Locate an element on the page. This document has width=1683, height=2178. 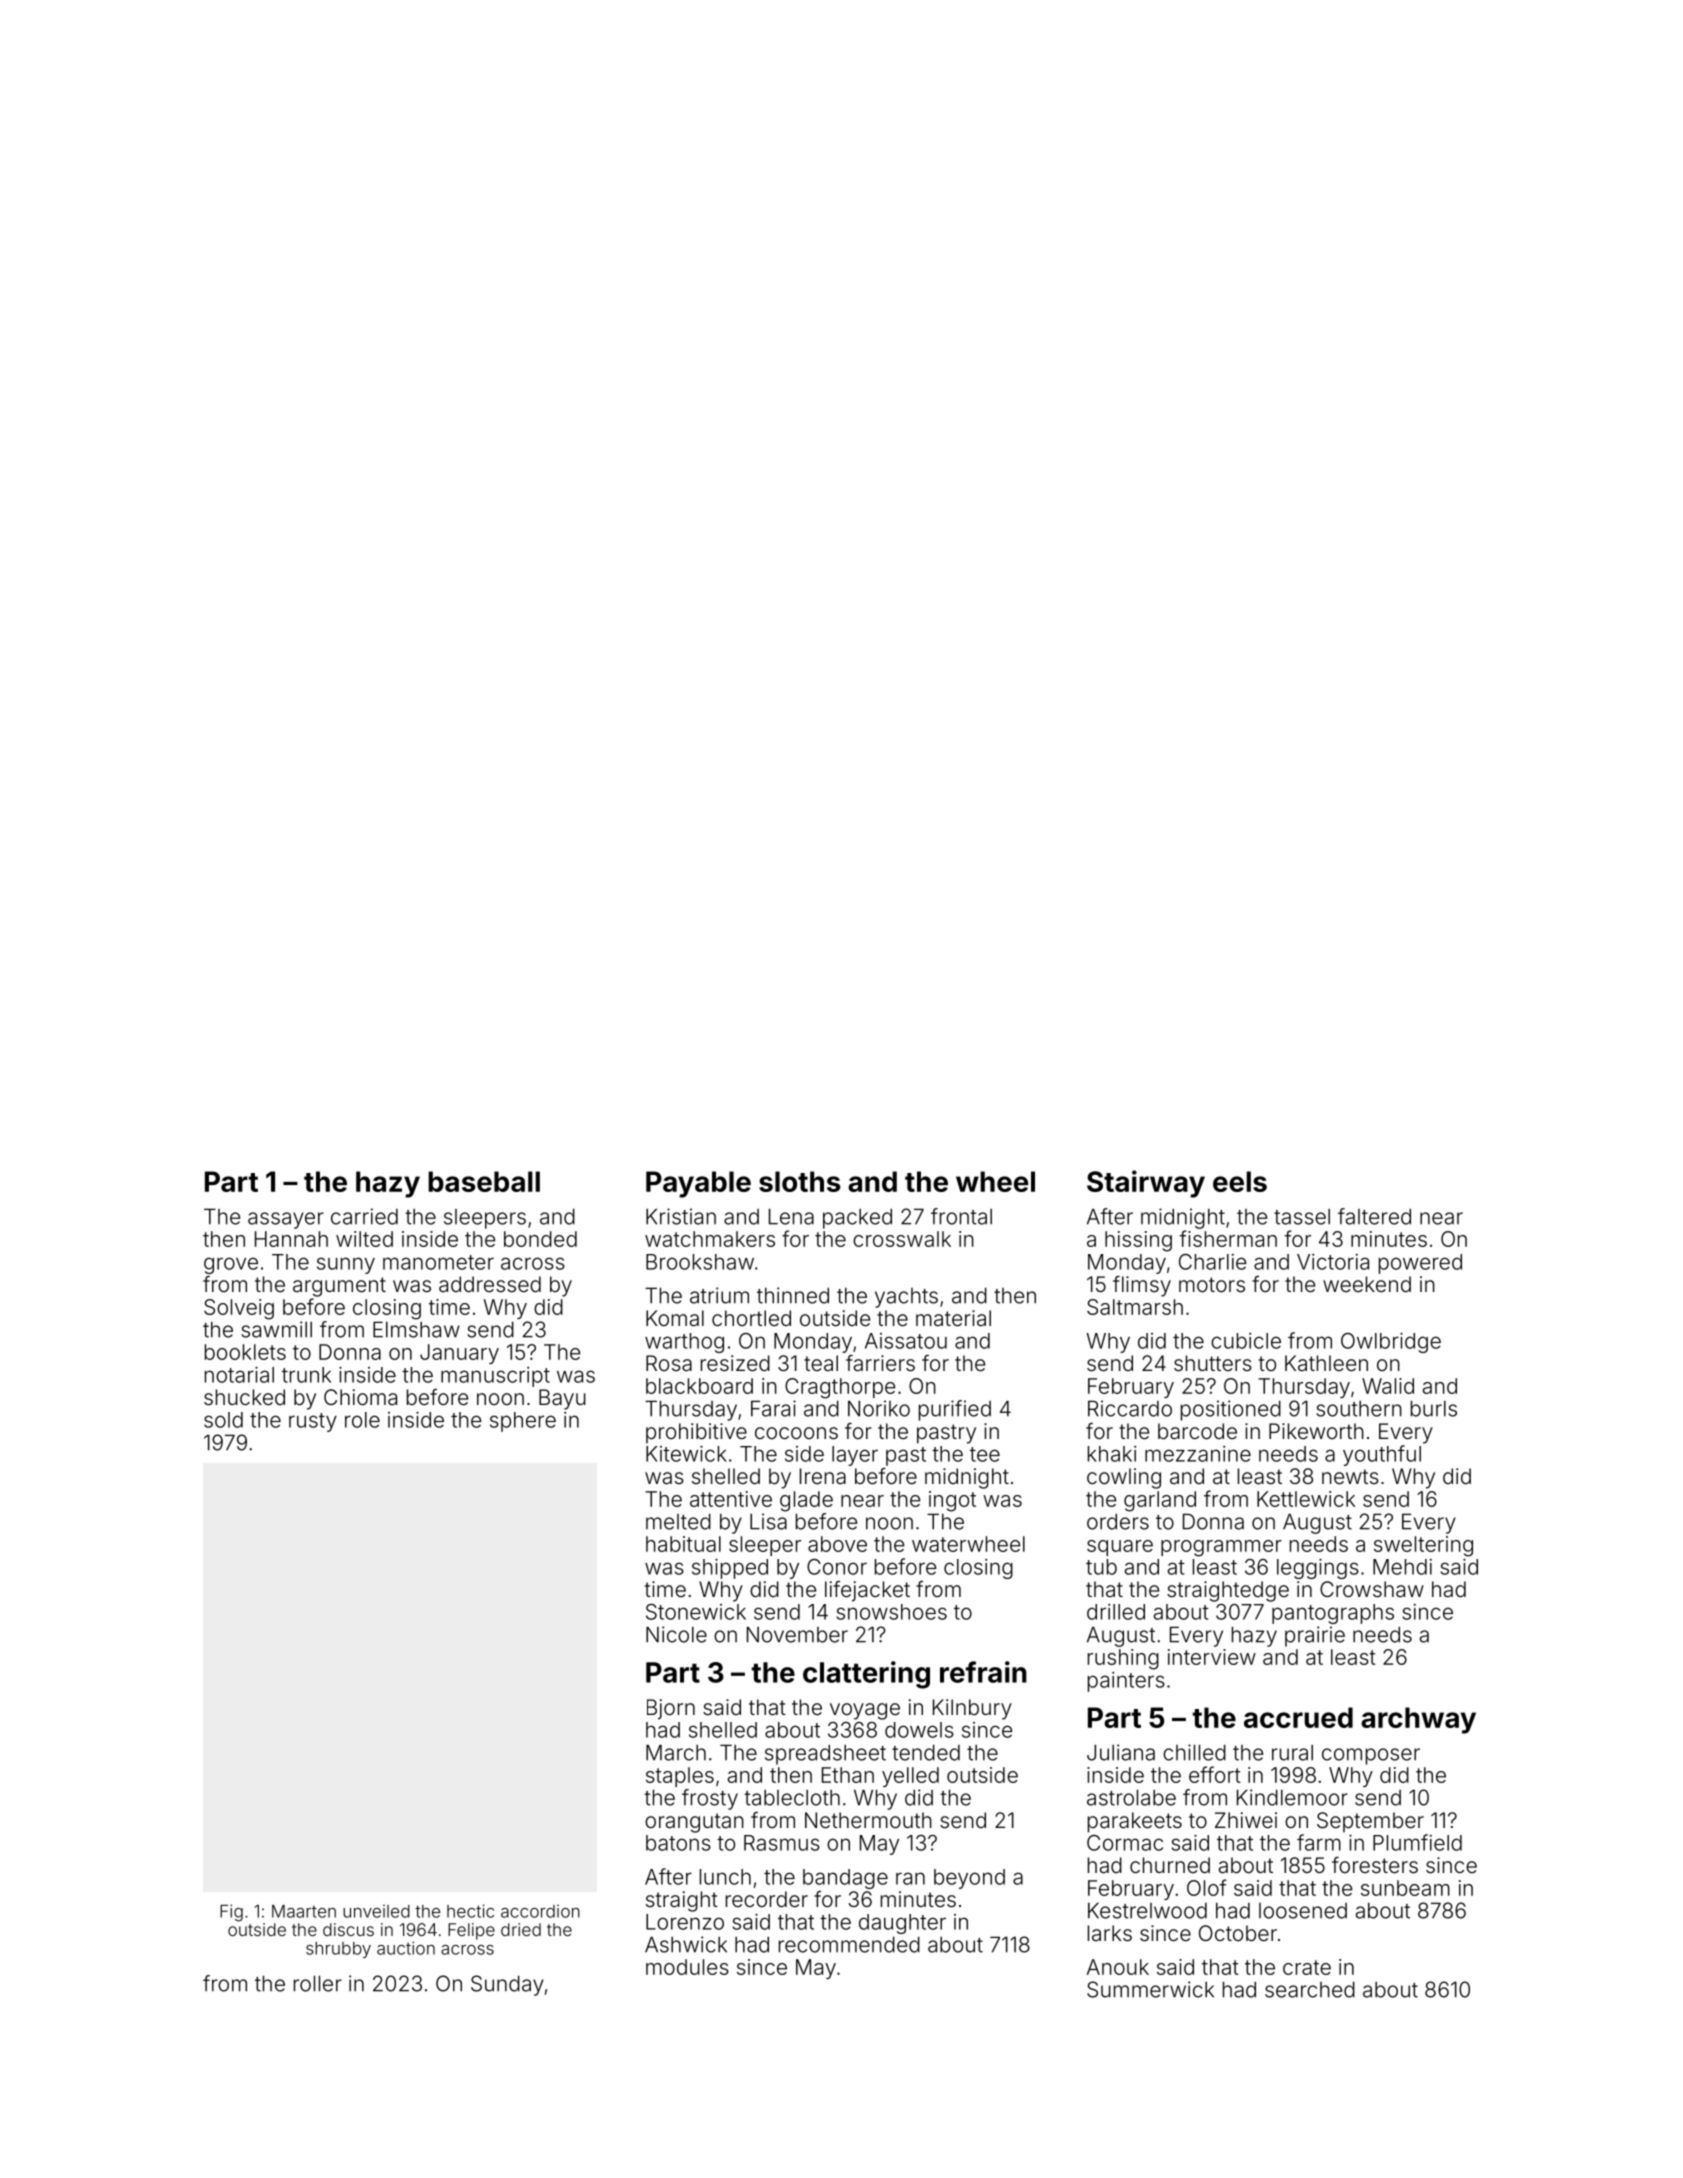
spreadsheet is located at coordinates (825, 1754).
